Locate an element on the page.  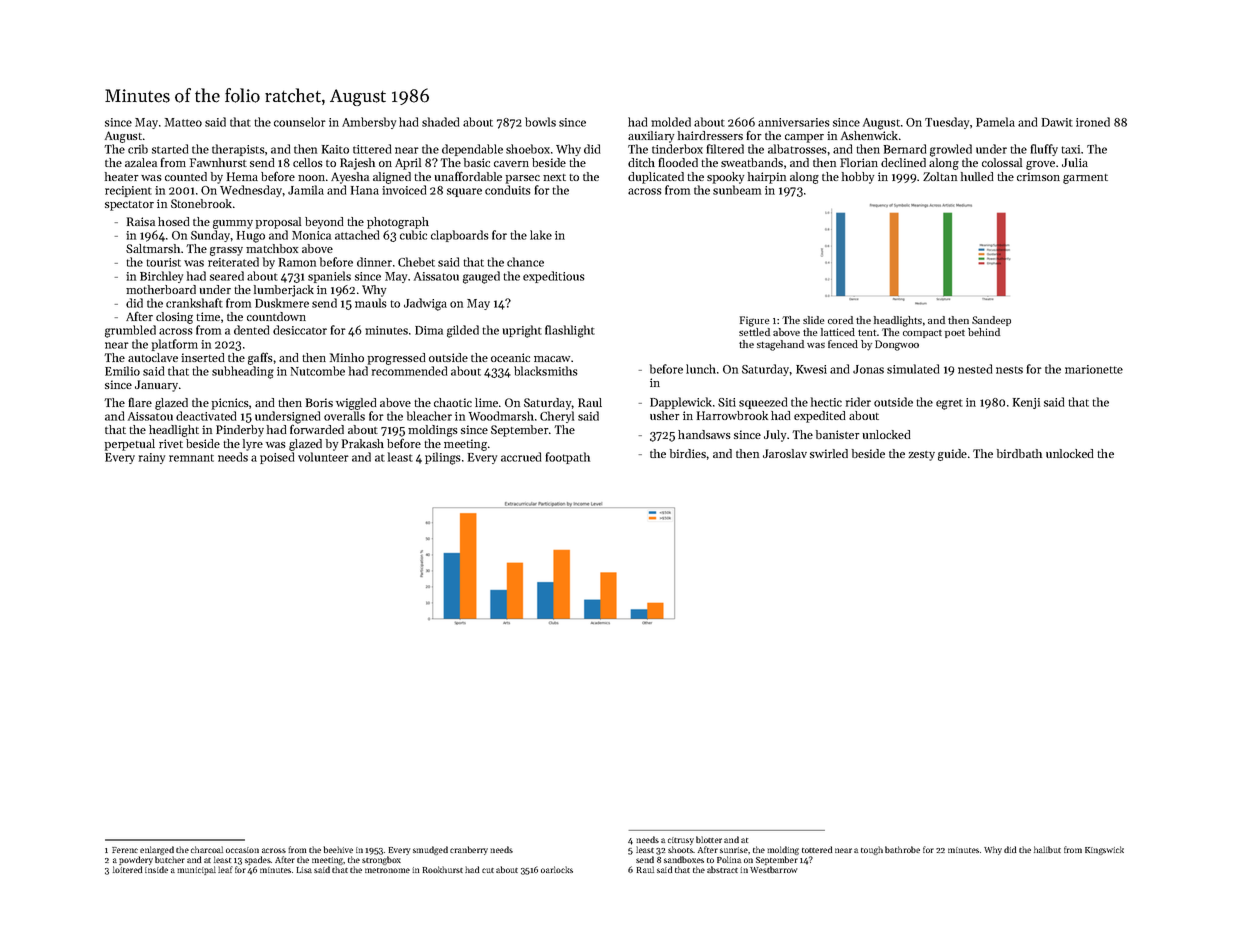
Jamila is located at coordinates (306, 190).
